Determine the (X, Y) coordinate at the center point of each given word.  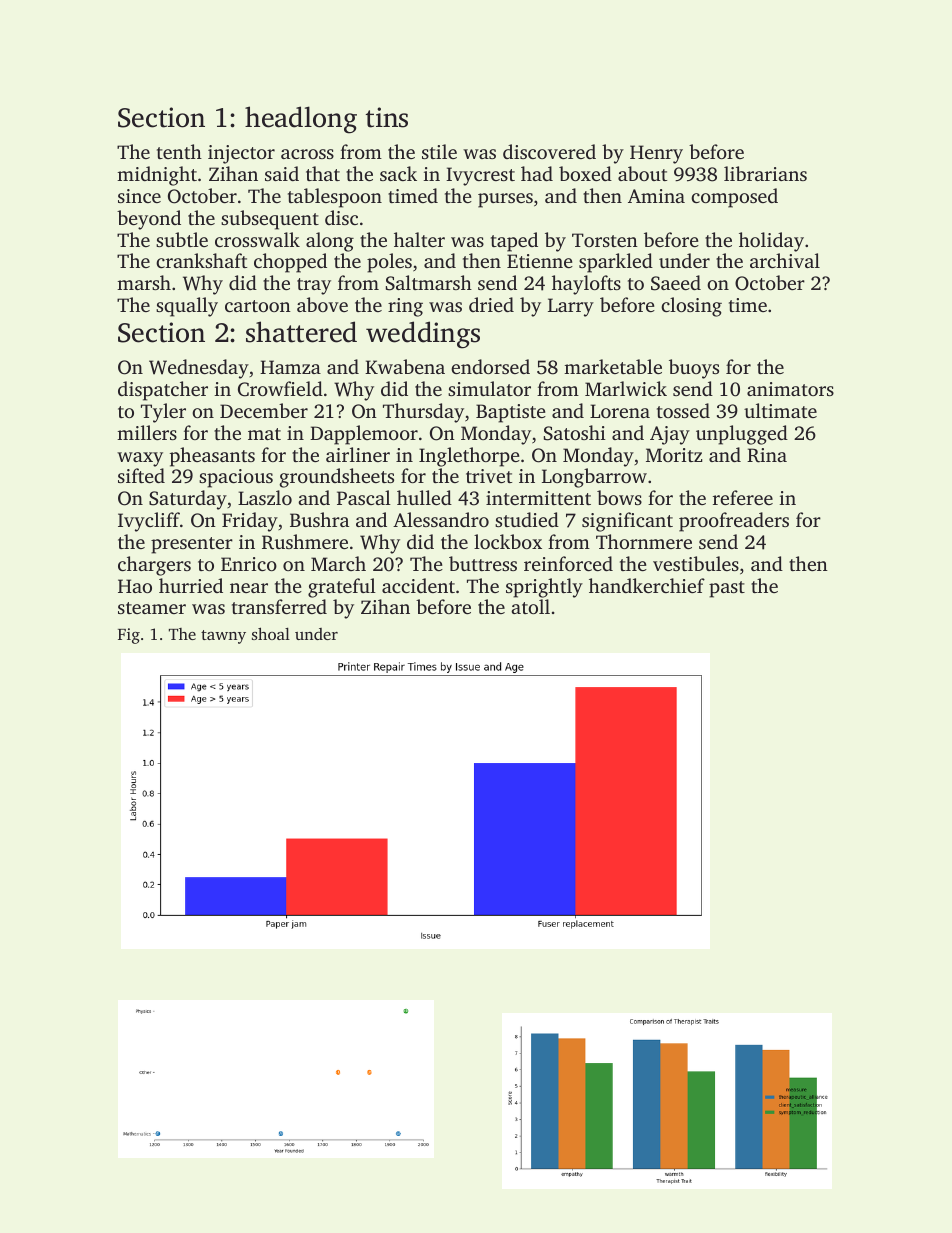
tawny (223, 637)
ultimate (780, 410)
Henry (656, 154)
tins (387, 117)
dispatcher (163, 391)
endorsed (490, 366)
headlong (301, 120)
